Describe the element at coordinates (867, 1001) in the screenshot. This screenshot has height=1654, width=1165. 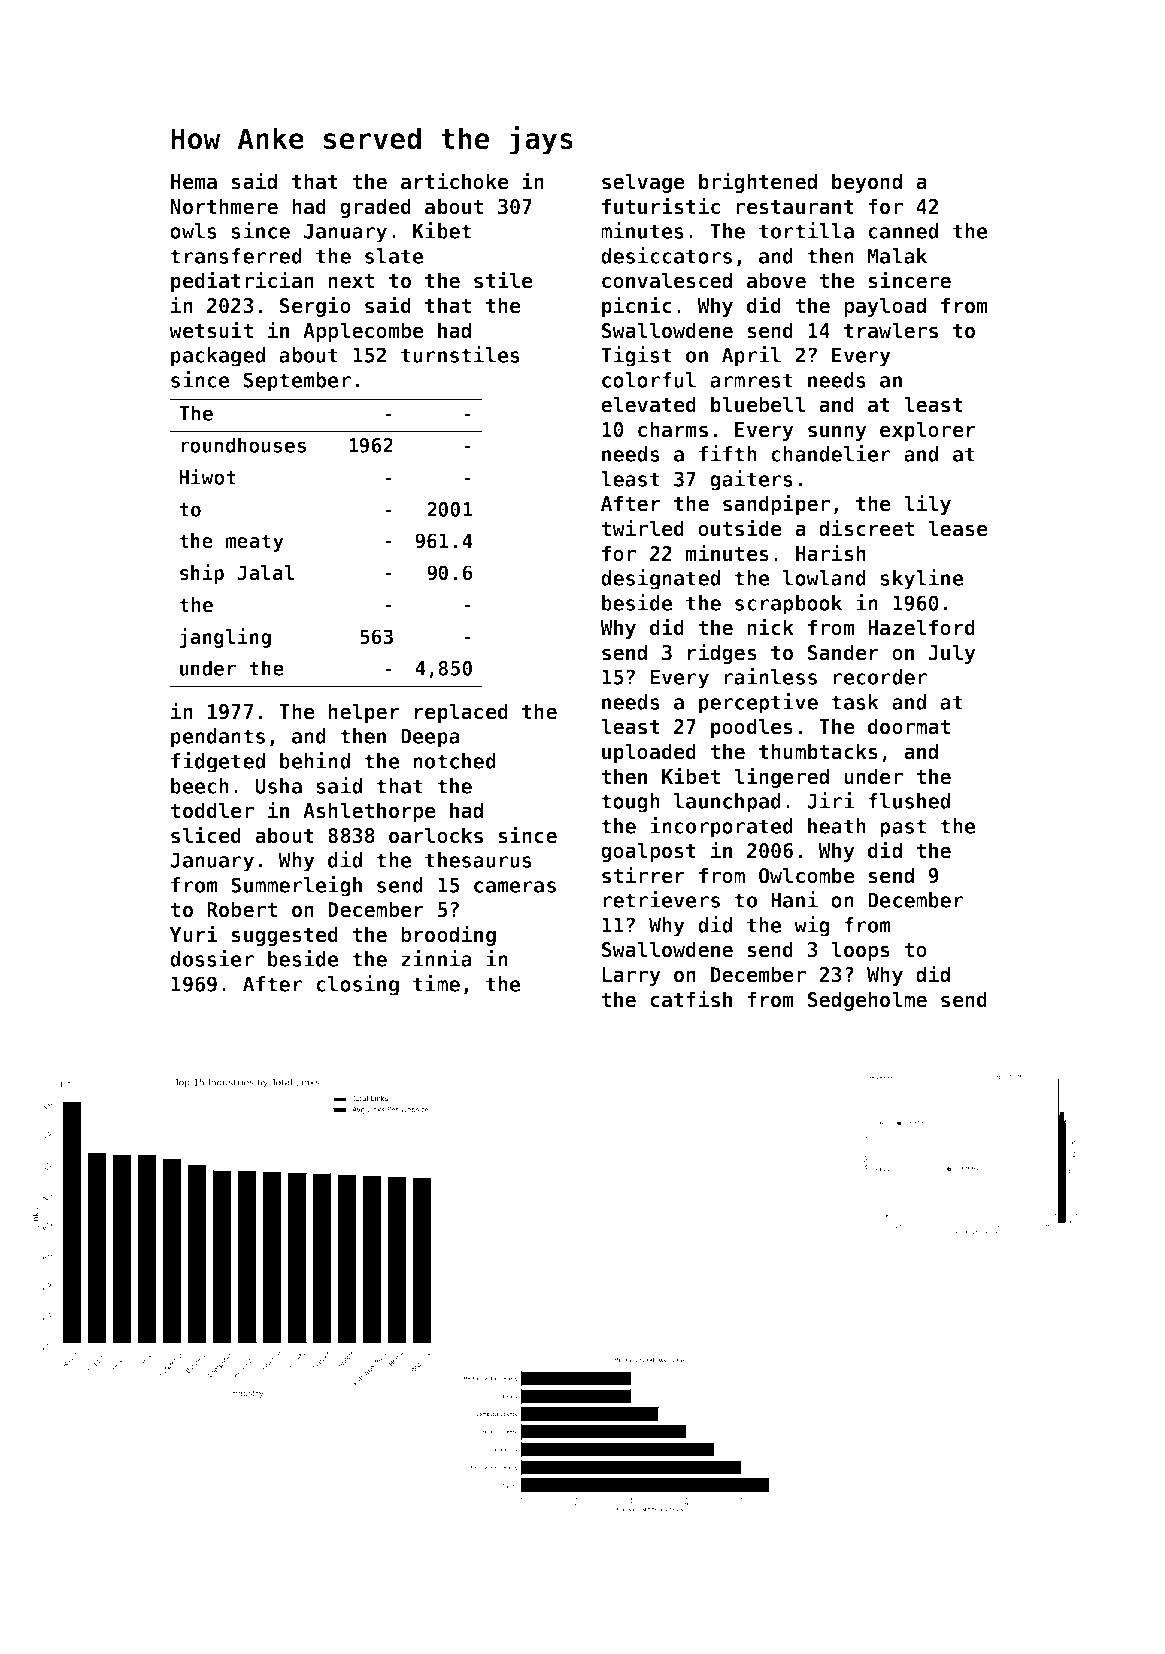
I see `Sedgeholme` at that location.
